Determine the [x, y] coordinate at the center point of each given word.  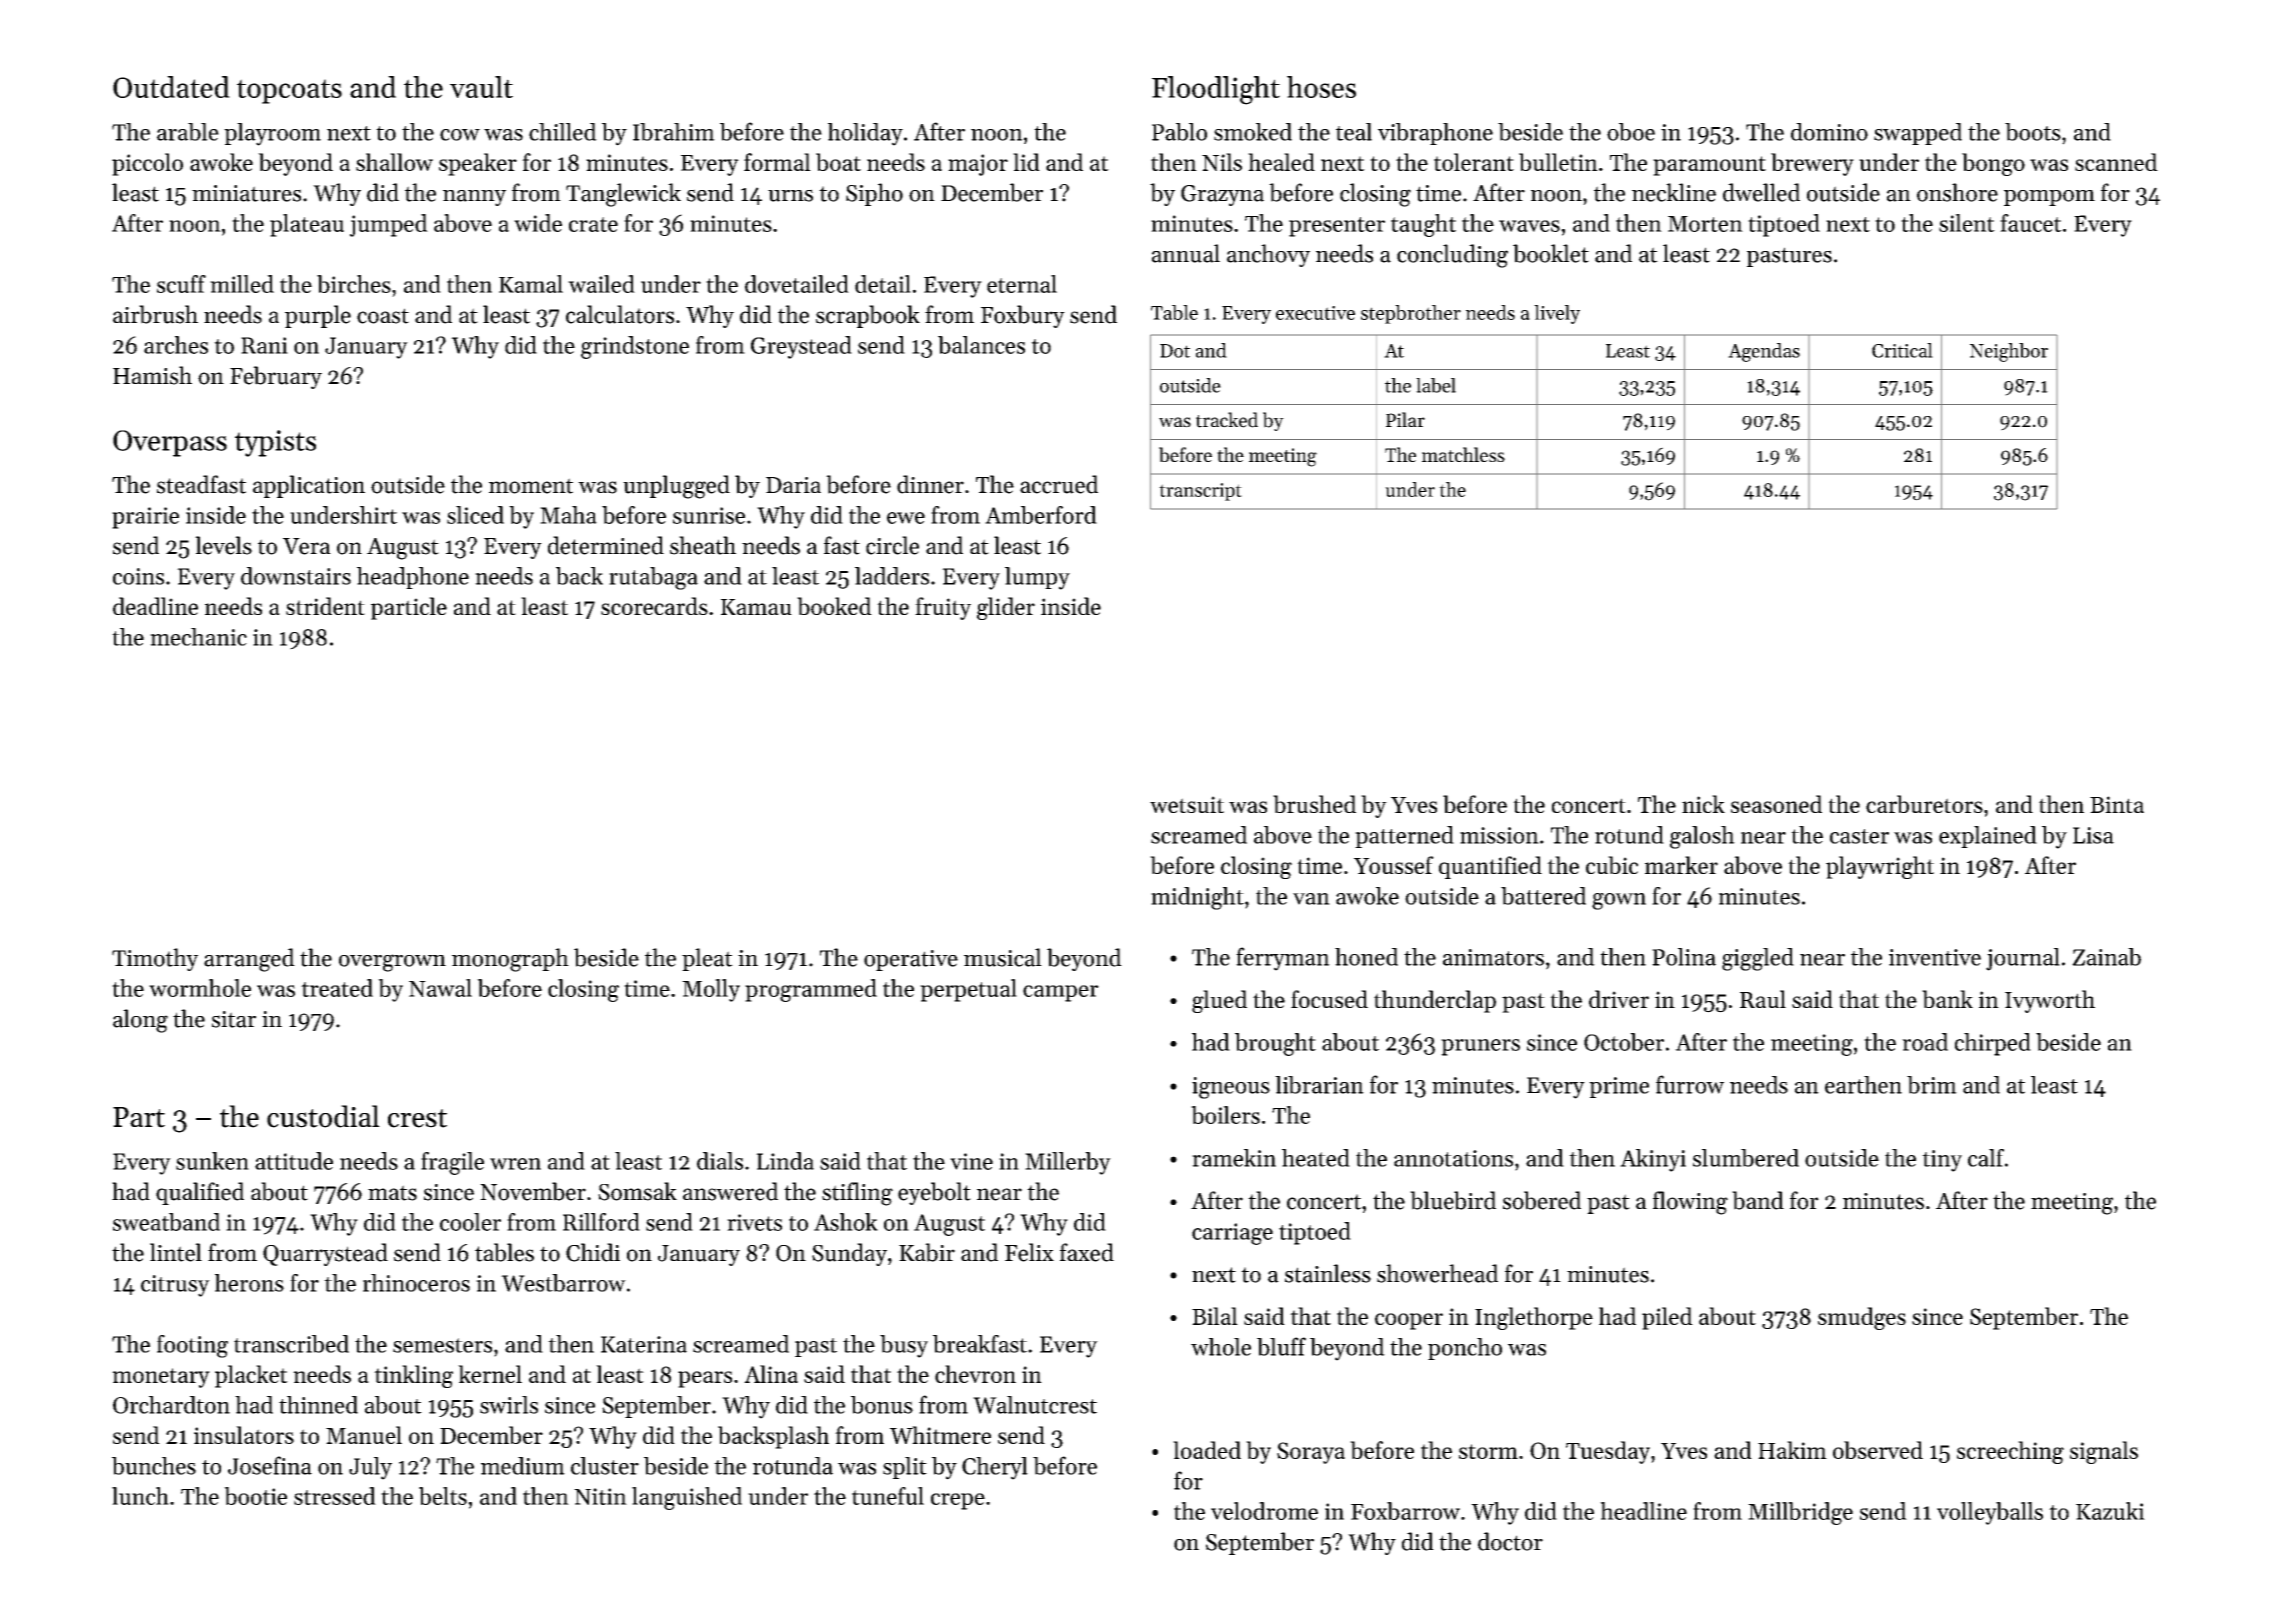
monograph [510, 960]
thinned [318, 1405]
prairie [145, 518]
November [533, 1191]
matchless [1463, 454]
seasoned [1776, 804]
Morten [1705, 224]
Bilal [1215, 1316]
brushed [1314, 804]
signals [2104, 1452]
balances [981, 345]
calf [1986, 1158]
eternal [1022, 284]
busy [904, 1346]
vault [481, 87]
